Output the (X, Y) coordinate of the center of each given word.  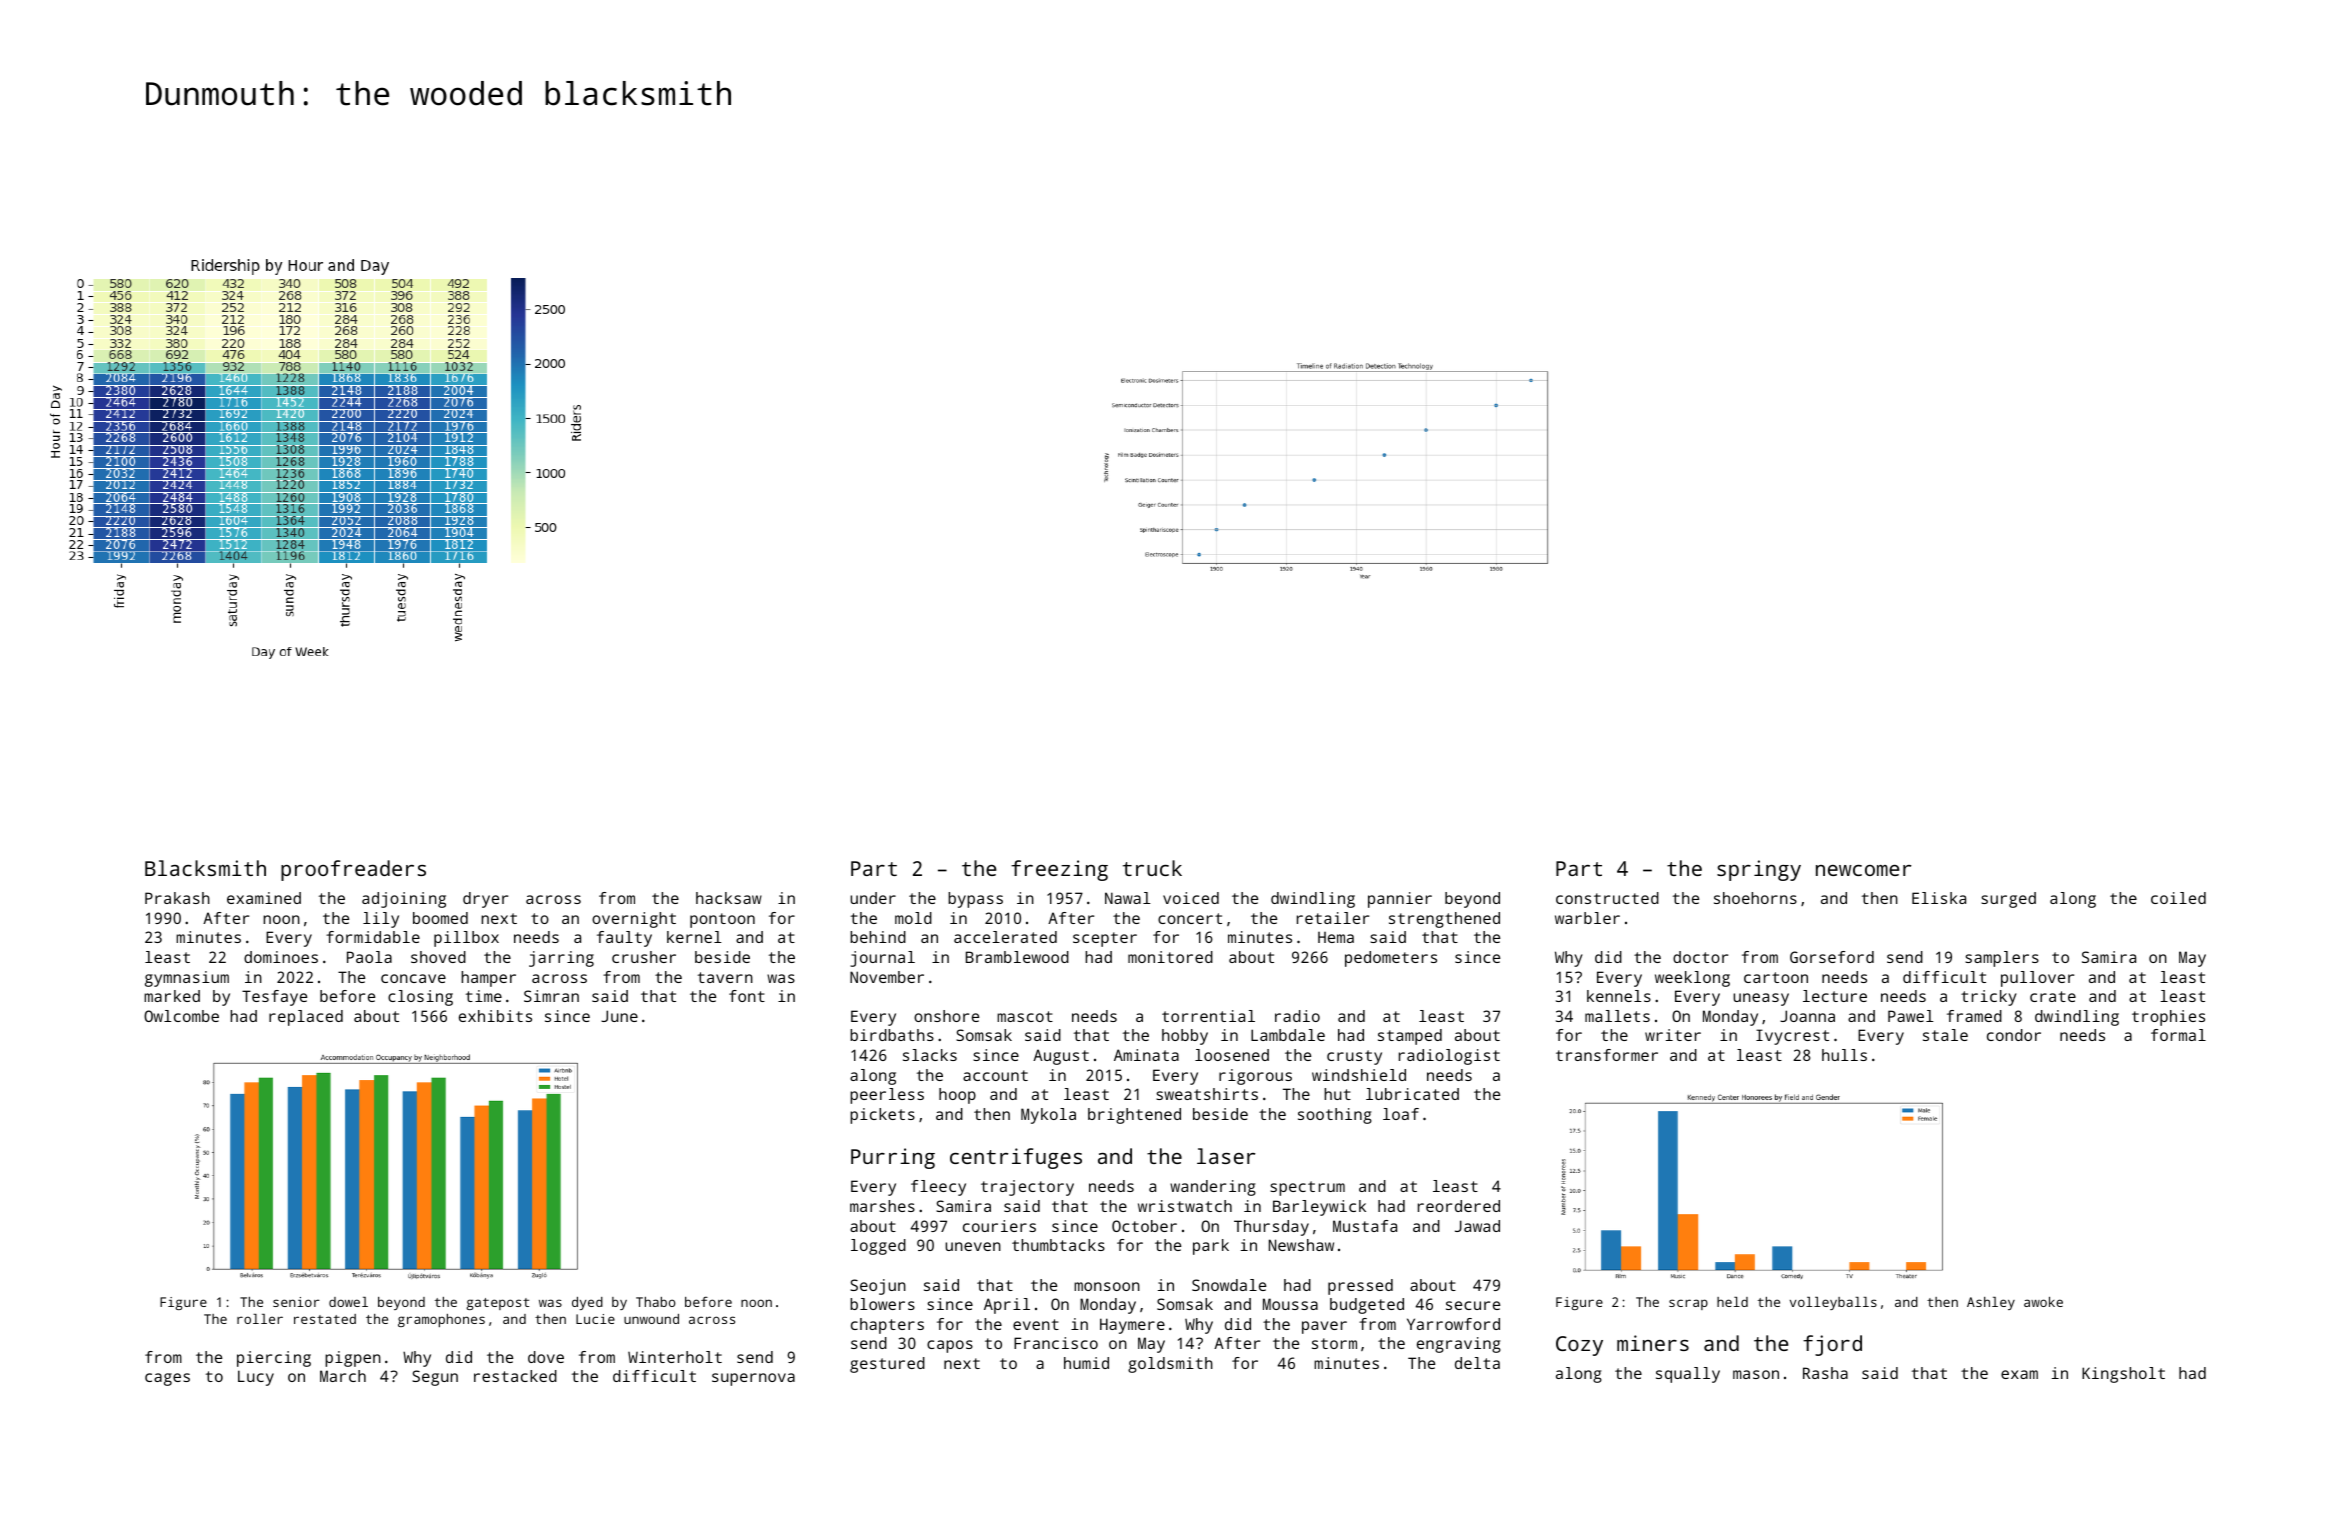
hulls (1844, 1055)
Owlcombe (181, 1016)
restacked (515, 1376)
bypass (975, 900)
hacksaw (729, 898)
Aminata (1146, 1055)
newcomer (1863, 870)
